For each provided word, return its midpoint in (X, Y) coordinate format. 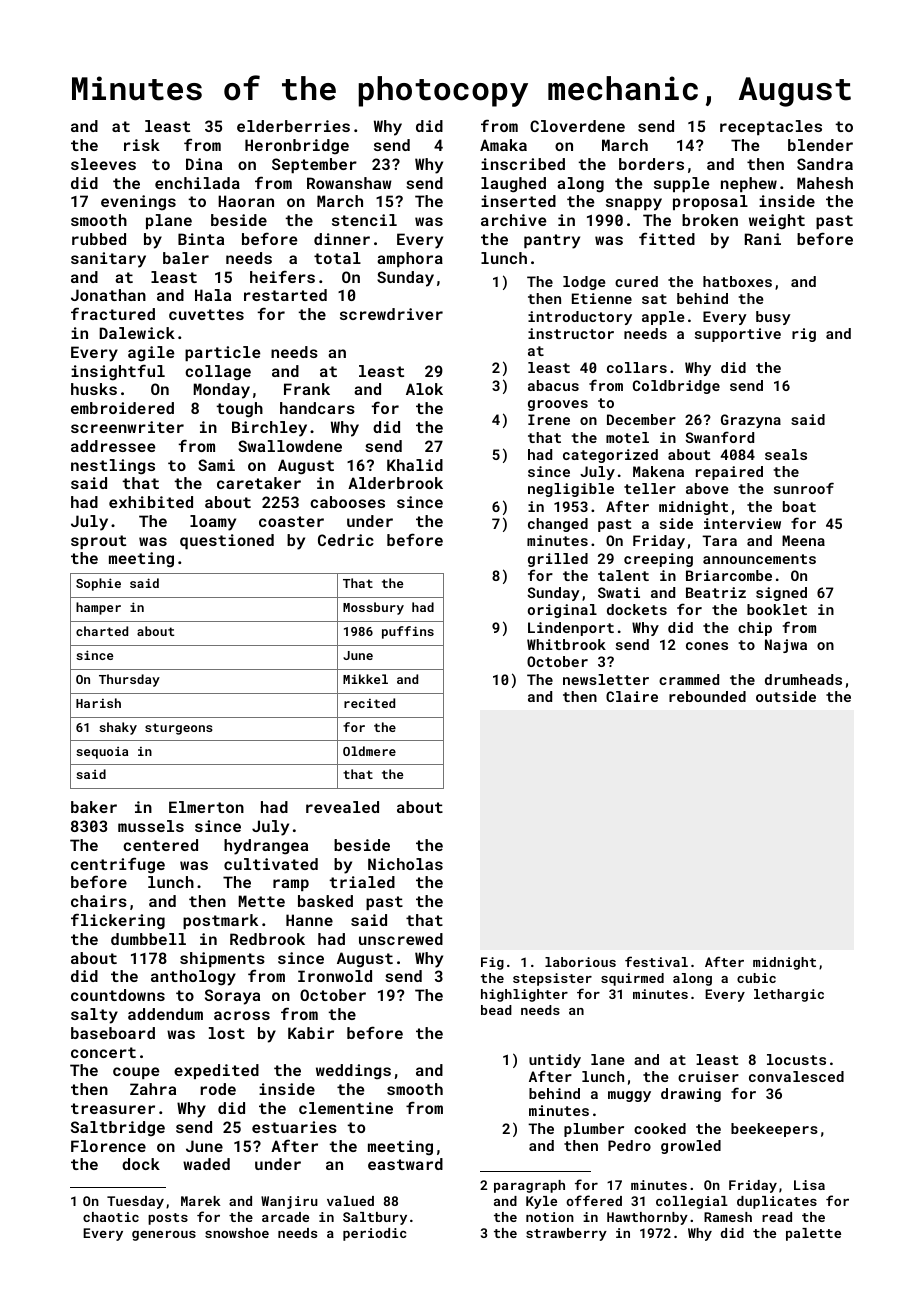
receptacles (771, 127)
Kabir (311, 1033)
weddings (353, 1072)
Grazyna (751, 421)
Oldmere (369, 751)
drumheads (803, 679)
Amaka (503, 145)
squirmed (632, 979)
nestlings (113, 467)
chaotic (111, 1217)
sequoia (102, 752)
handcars (317, 408)
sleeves (103, 164)
